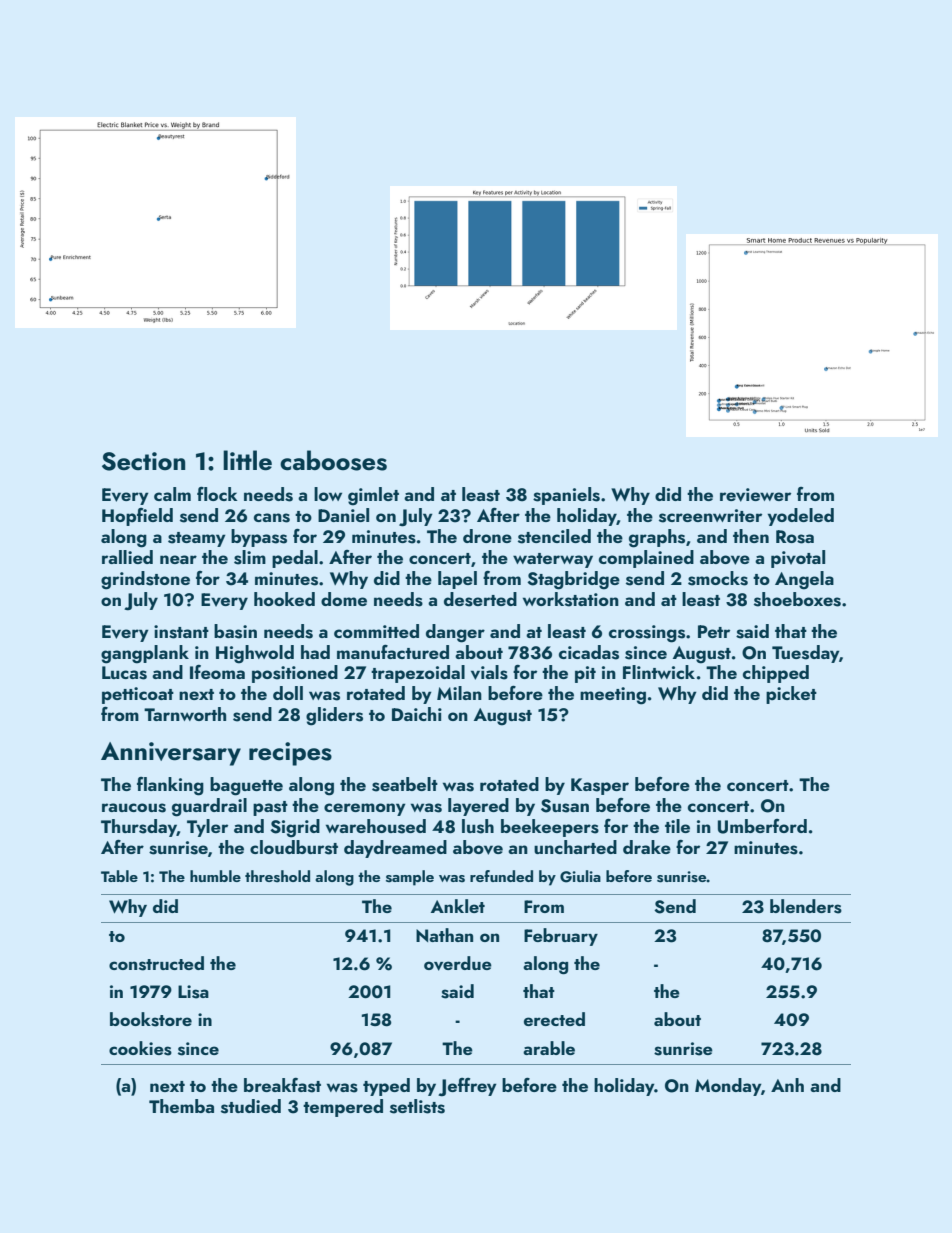 Image resolution: width=952 pixels, height=1233 pixels. Describe the element at coordinates (181, 1106) in the screenshot. I see `Themba` at that location.
